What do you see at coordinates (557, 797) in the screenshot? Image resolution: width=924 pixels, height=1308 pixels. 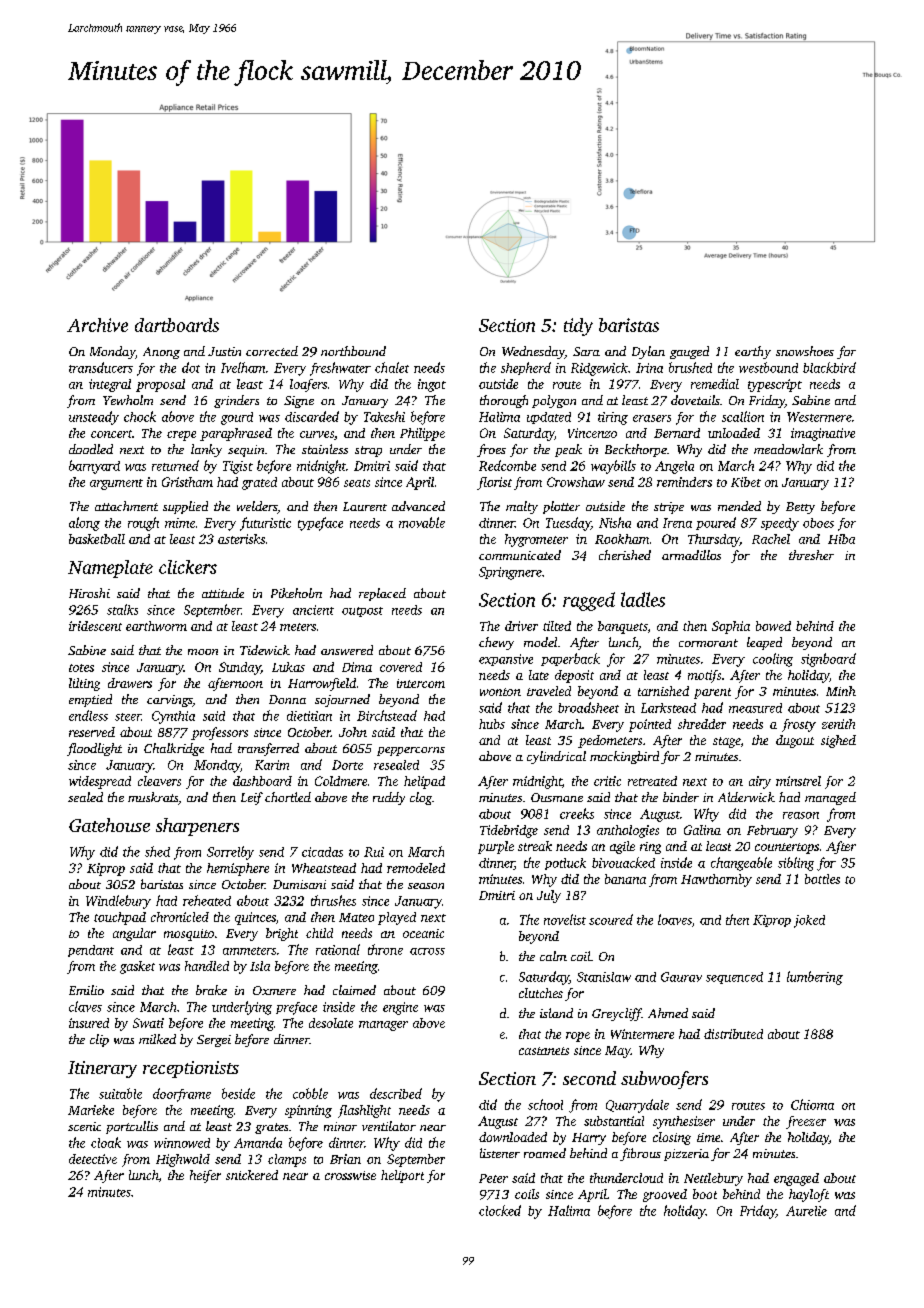 I see `Ousmane` at bounding box center [557, 797].
